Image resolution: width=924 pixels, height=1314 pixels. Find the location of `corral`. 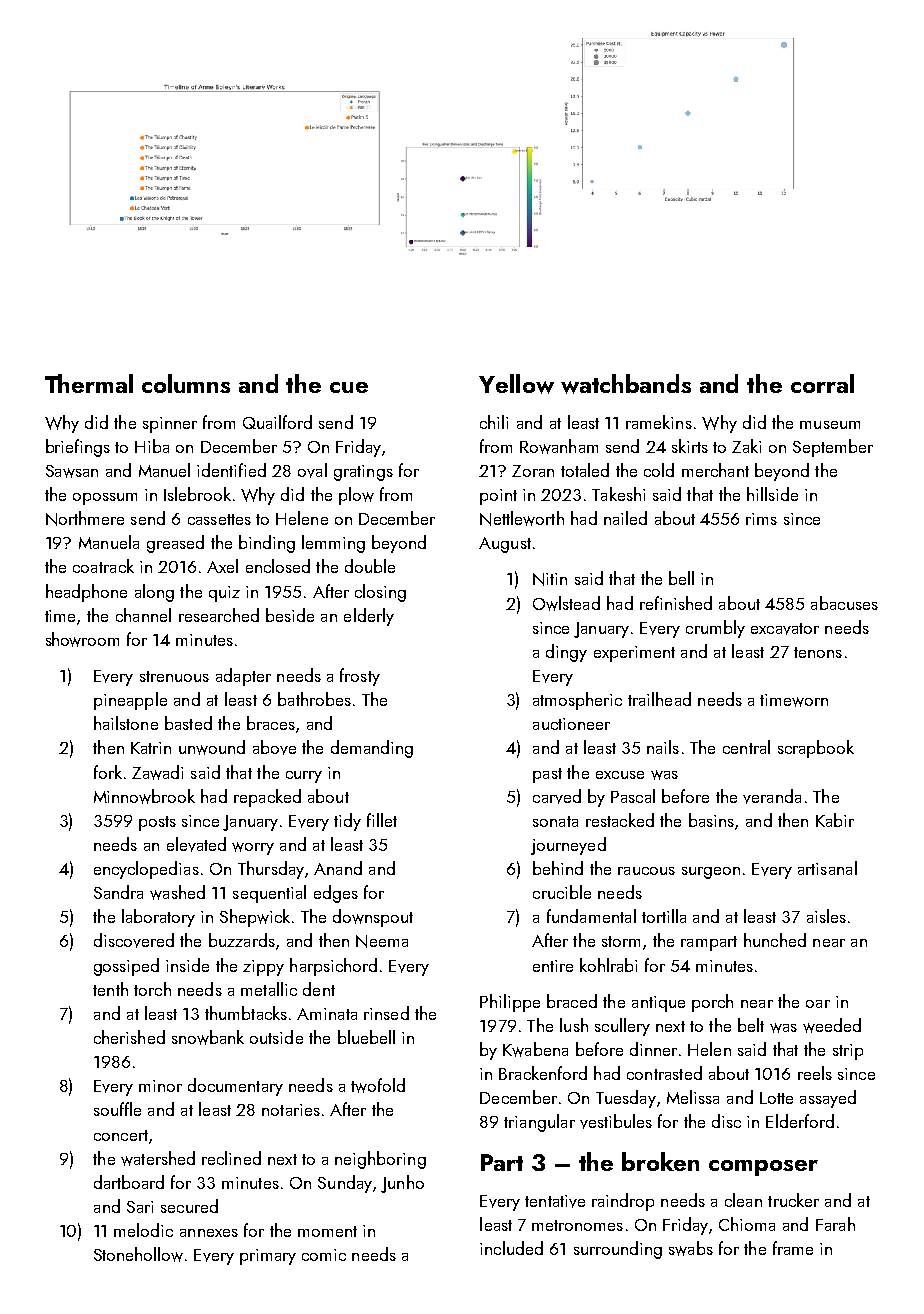

corral is located at coordinates (822, 383).
